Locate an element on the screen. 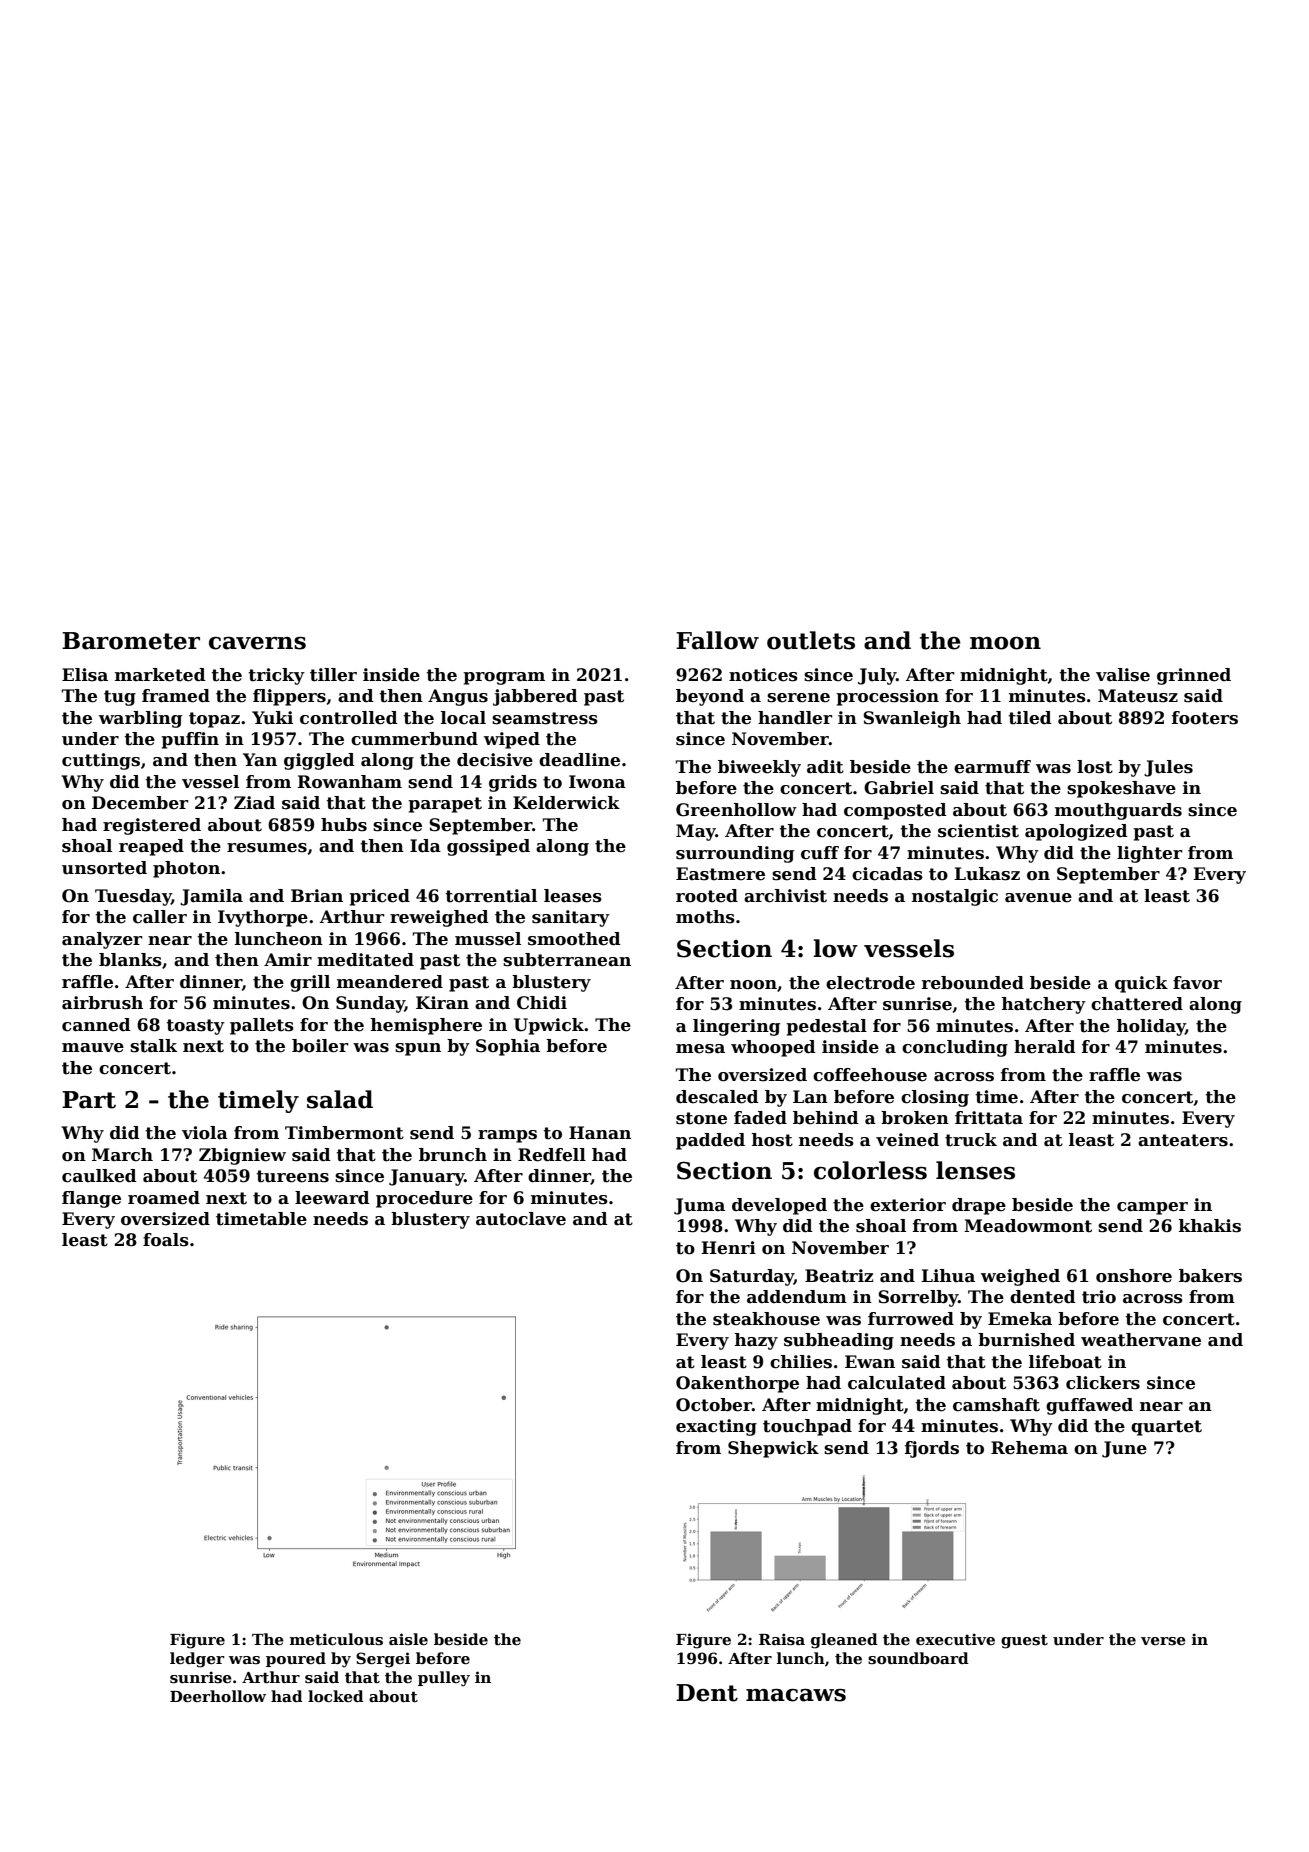 The height and width of the screenshot is (1852, 1309). meticulous is located at coordinates (336, 1639).
